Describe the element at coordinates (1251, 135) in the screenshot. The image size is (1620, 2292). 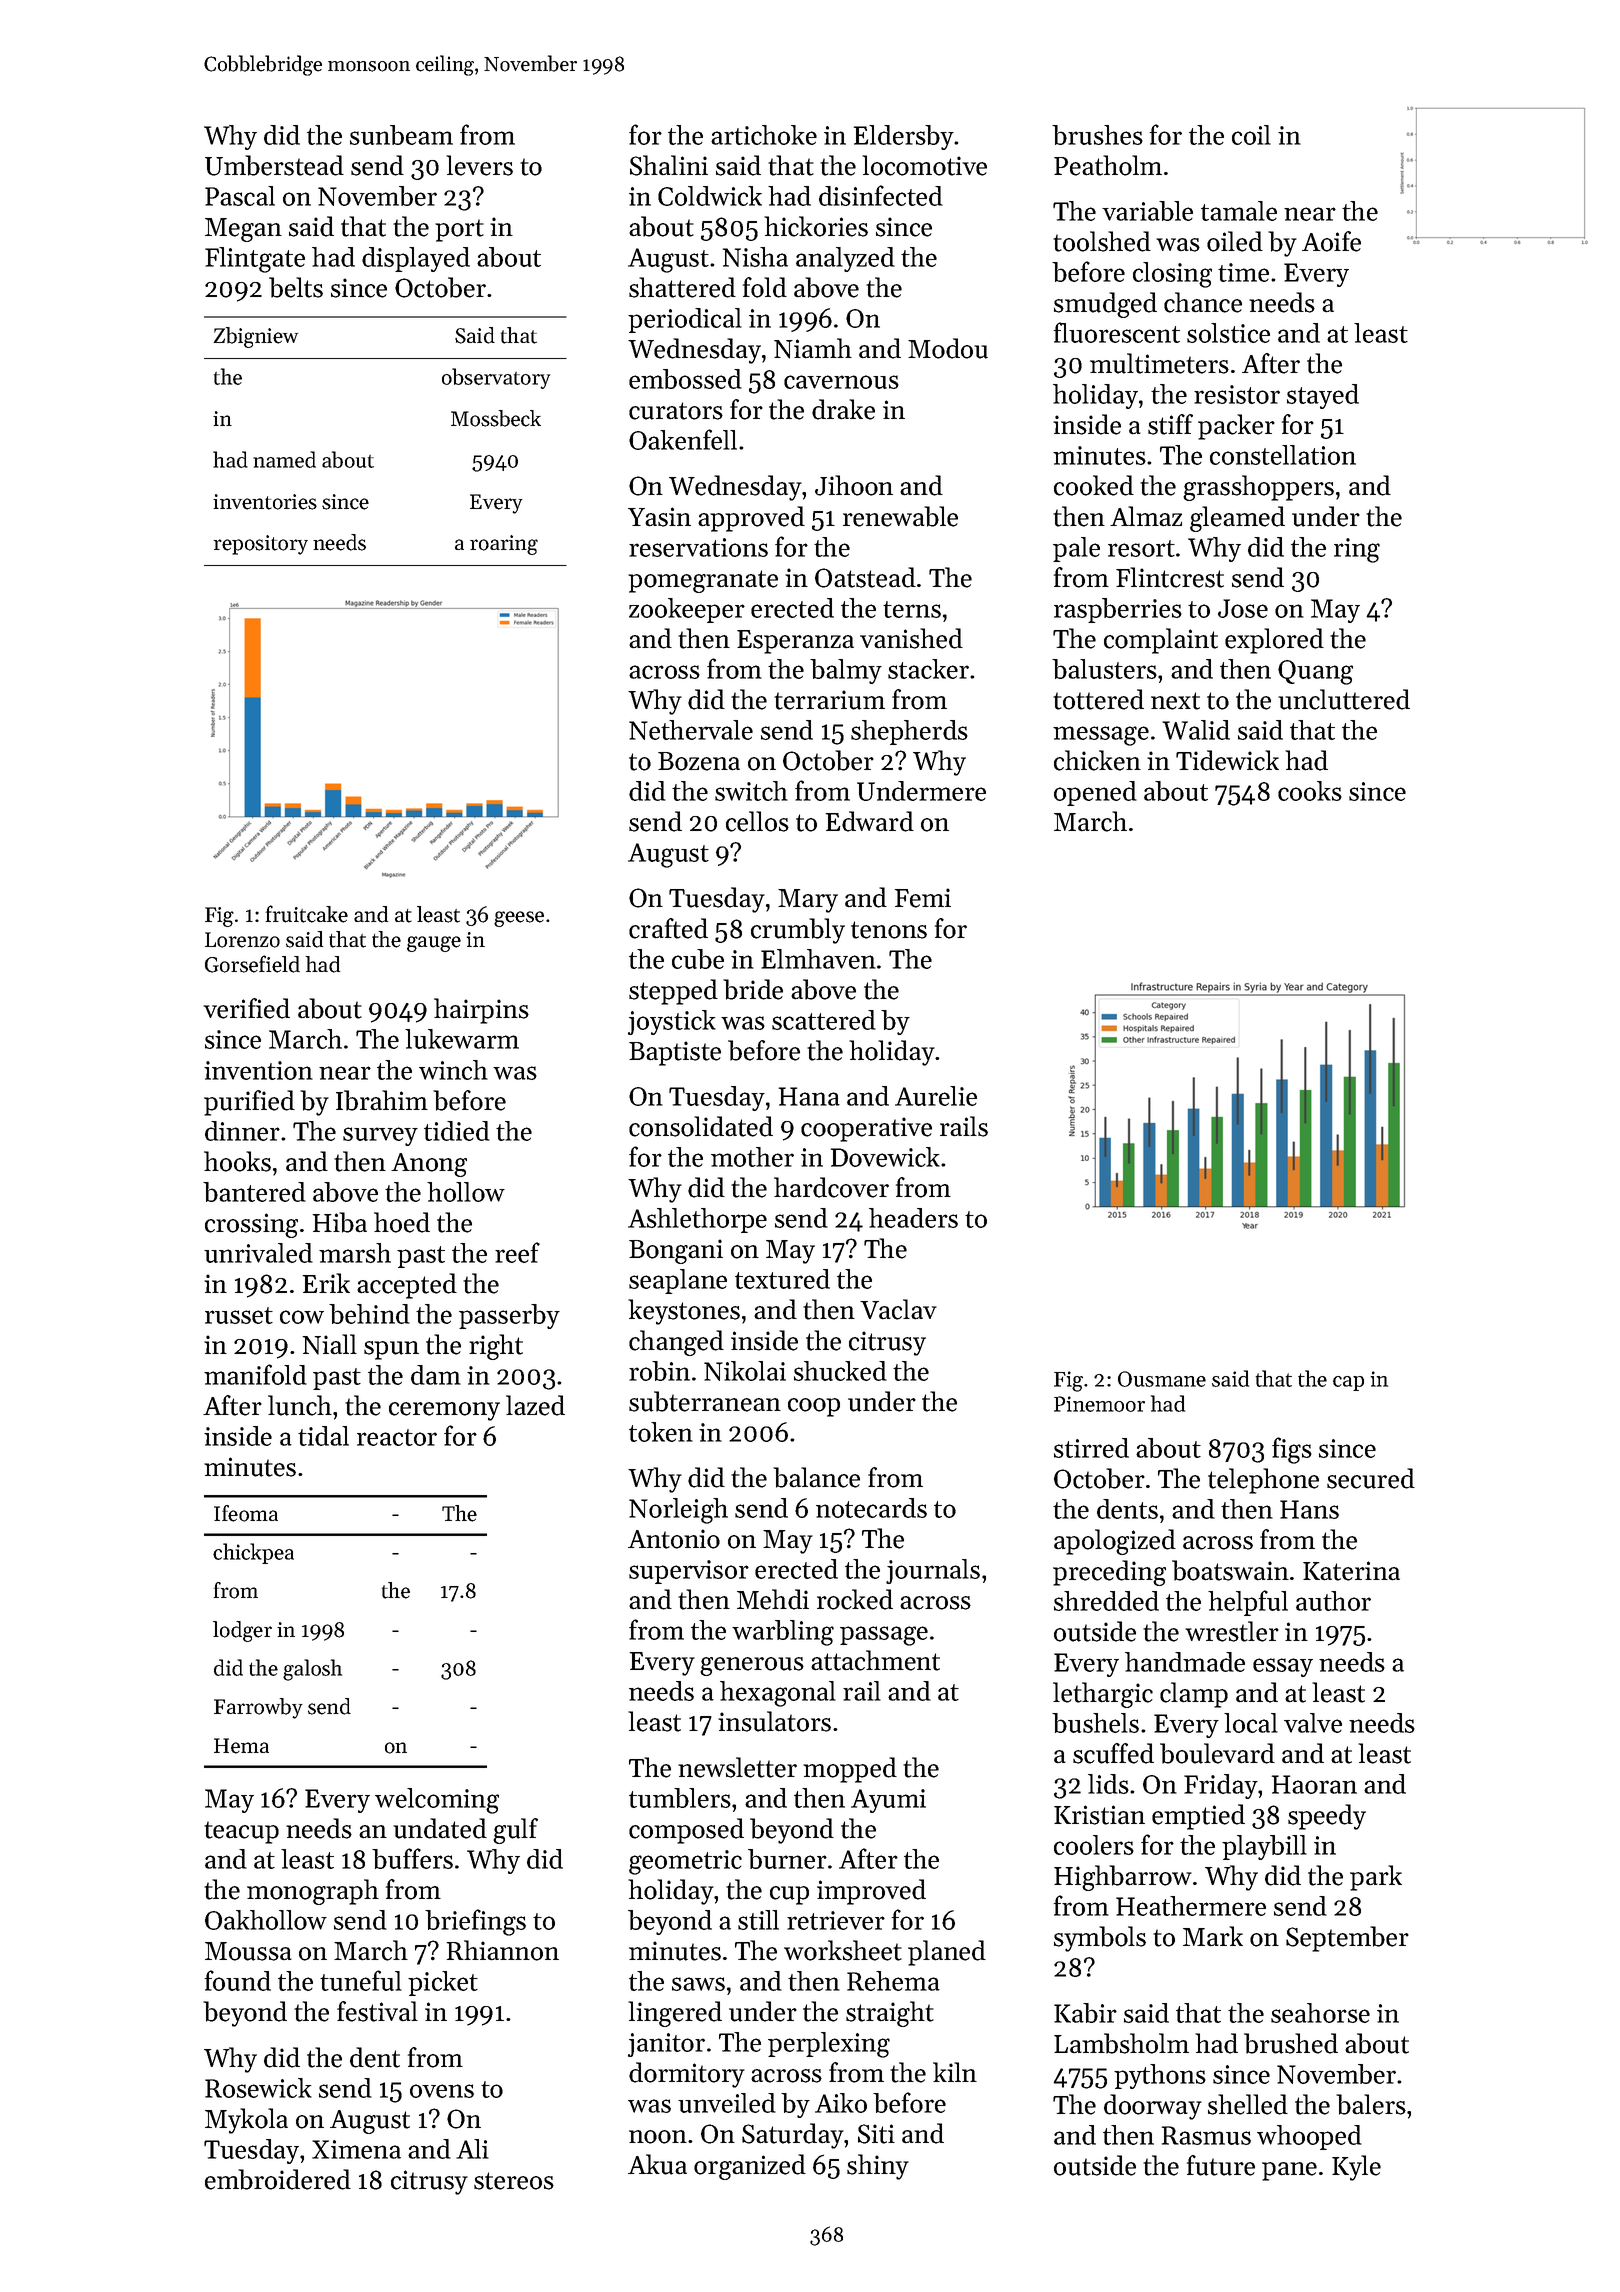
I see `coil` at that location.
